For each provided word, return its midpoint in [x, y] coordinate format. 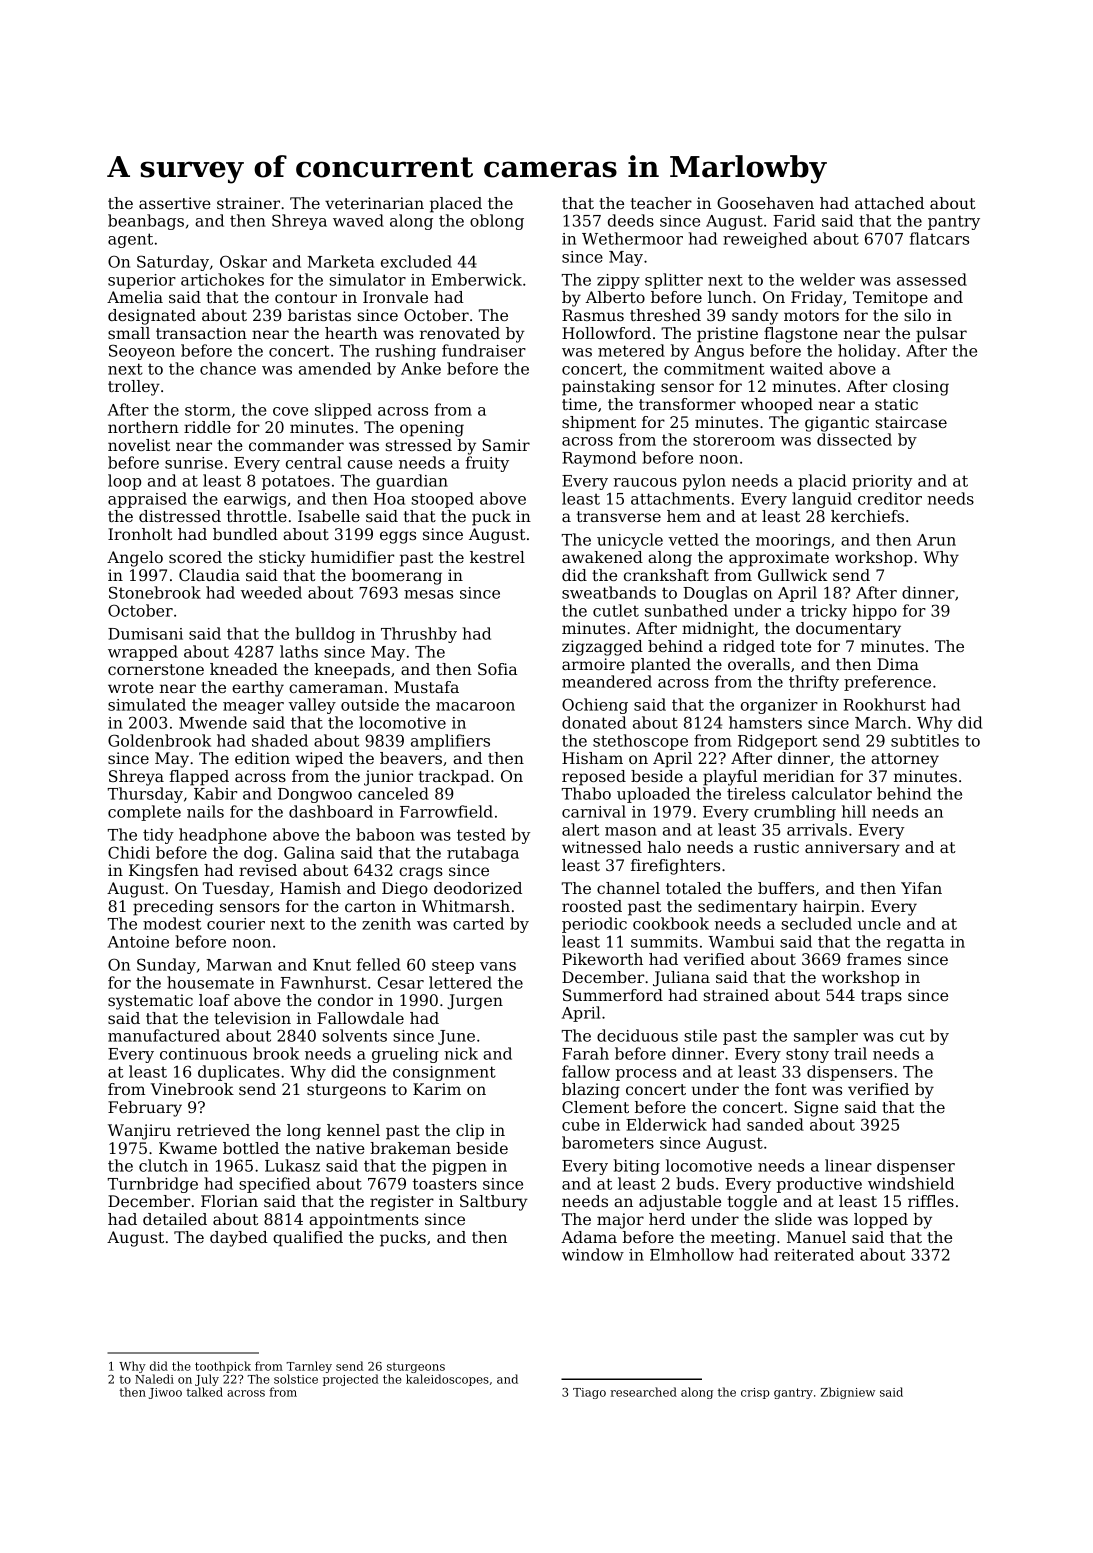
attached [889, 203]
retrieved [213, 1130]
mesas [428, 594]
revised [268, 870]
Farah [585, 1053]
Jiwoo [165, 1393]
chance [228, 368]
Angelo [135, 559]
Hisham [592, 758]
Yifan [921, 888]
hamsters [765, 722]
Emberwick [476, 279]
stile [700, 1035]
